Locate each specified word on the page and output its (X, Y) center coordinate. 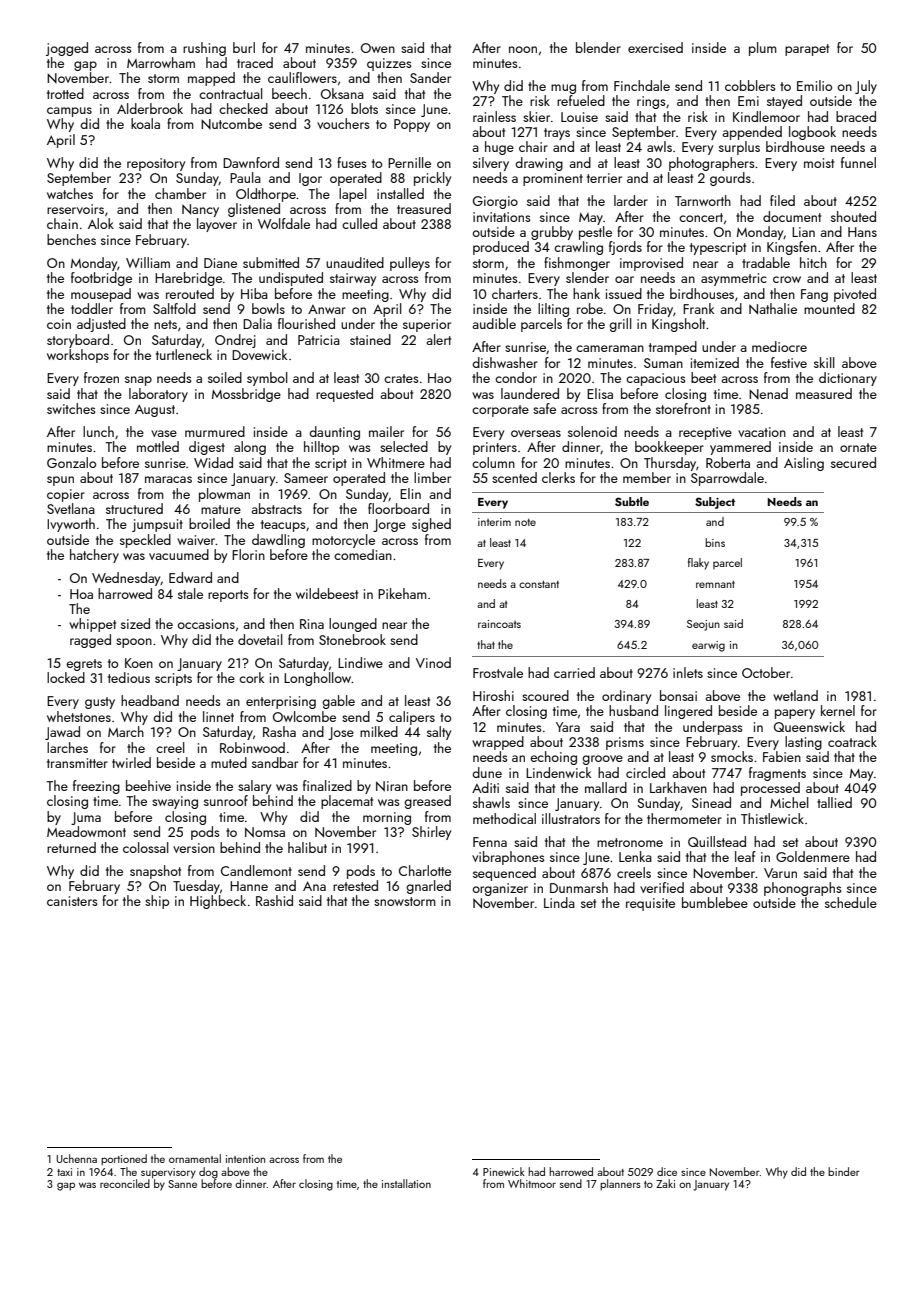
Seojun (703, 625)
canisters (72, 901)
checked (243, 108)
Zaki (665, 1183)
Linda (559, 902)
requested (344, 395)
